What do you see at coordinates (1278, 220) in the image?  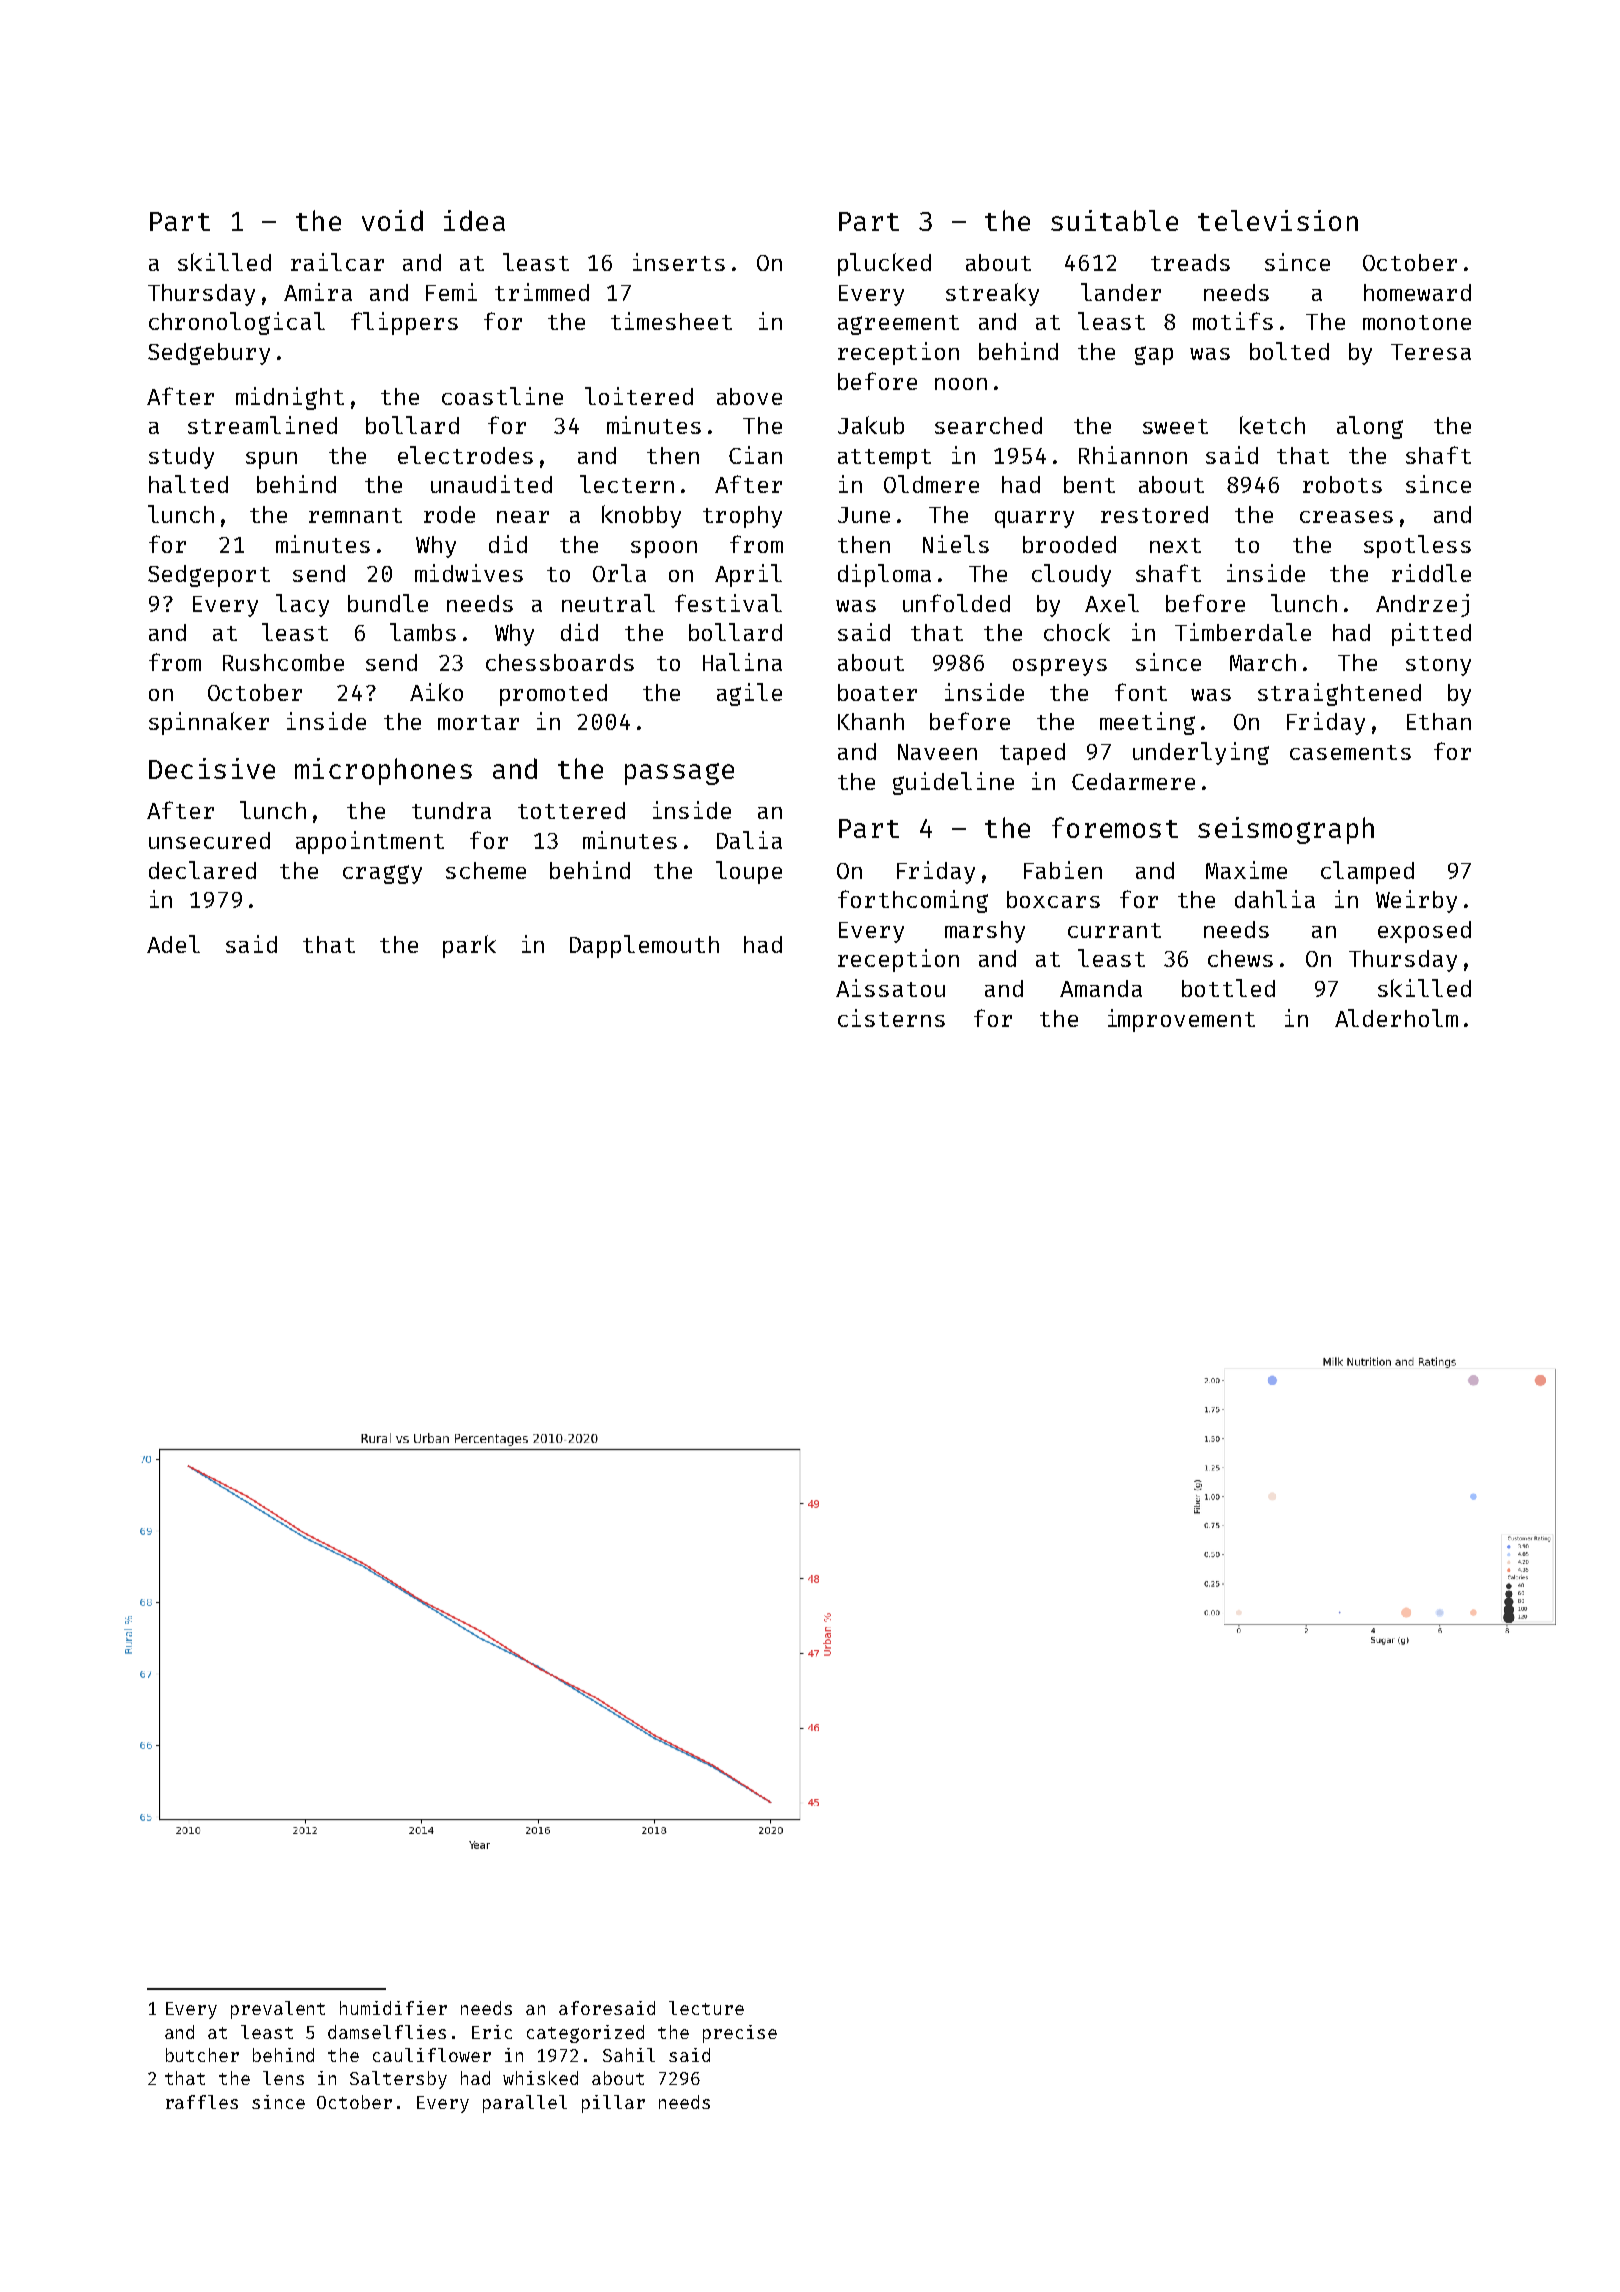 I see `television` at bounding box center [1278, 220].
